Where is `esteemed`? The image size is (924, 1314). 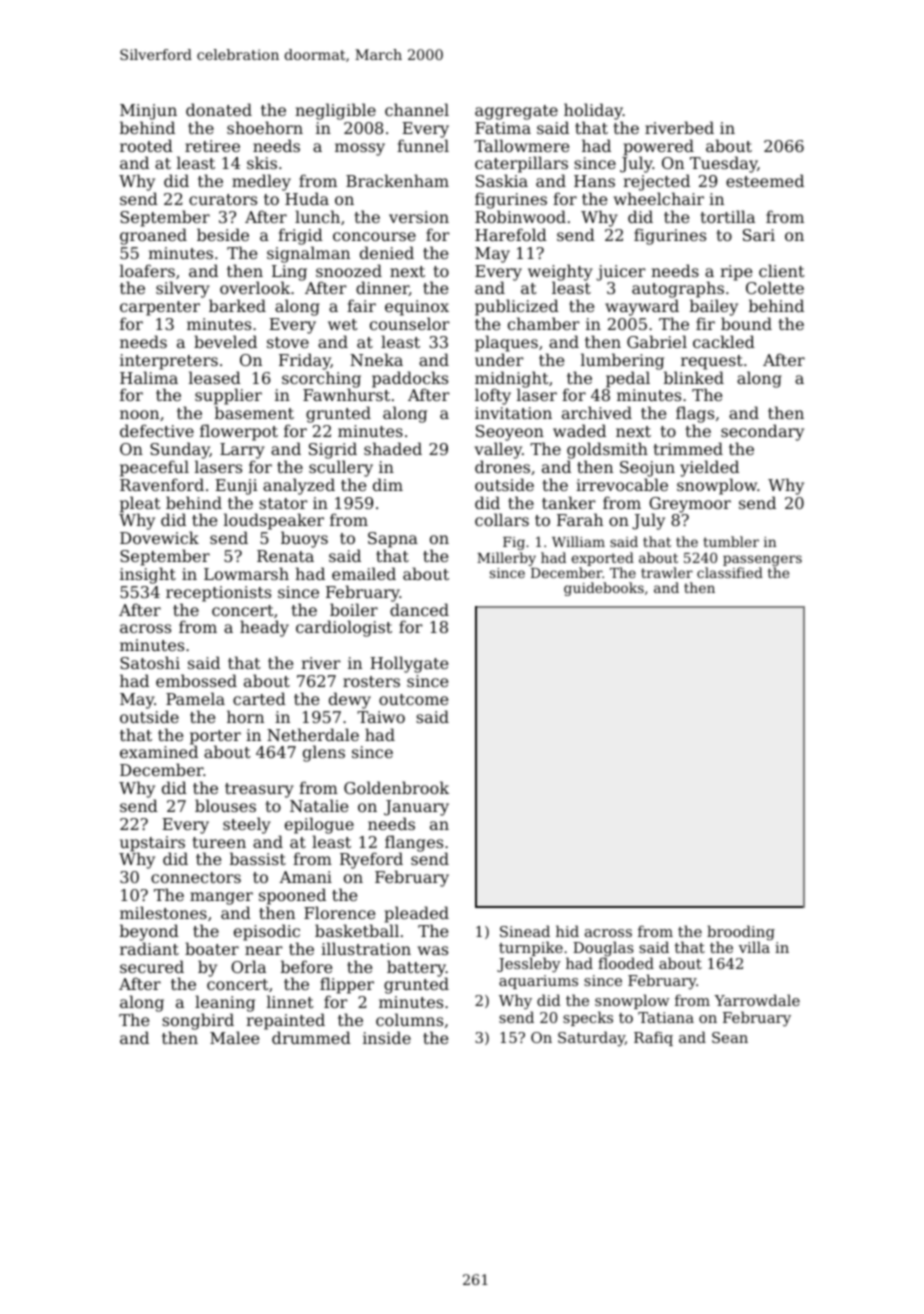
esteemed is located at coordinates (765, 181).
